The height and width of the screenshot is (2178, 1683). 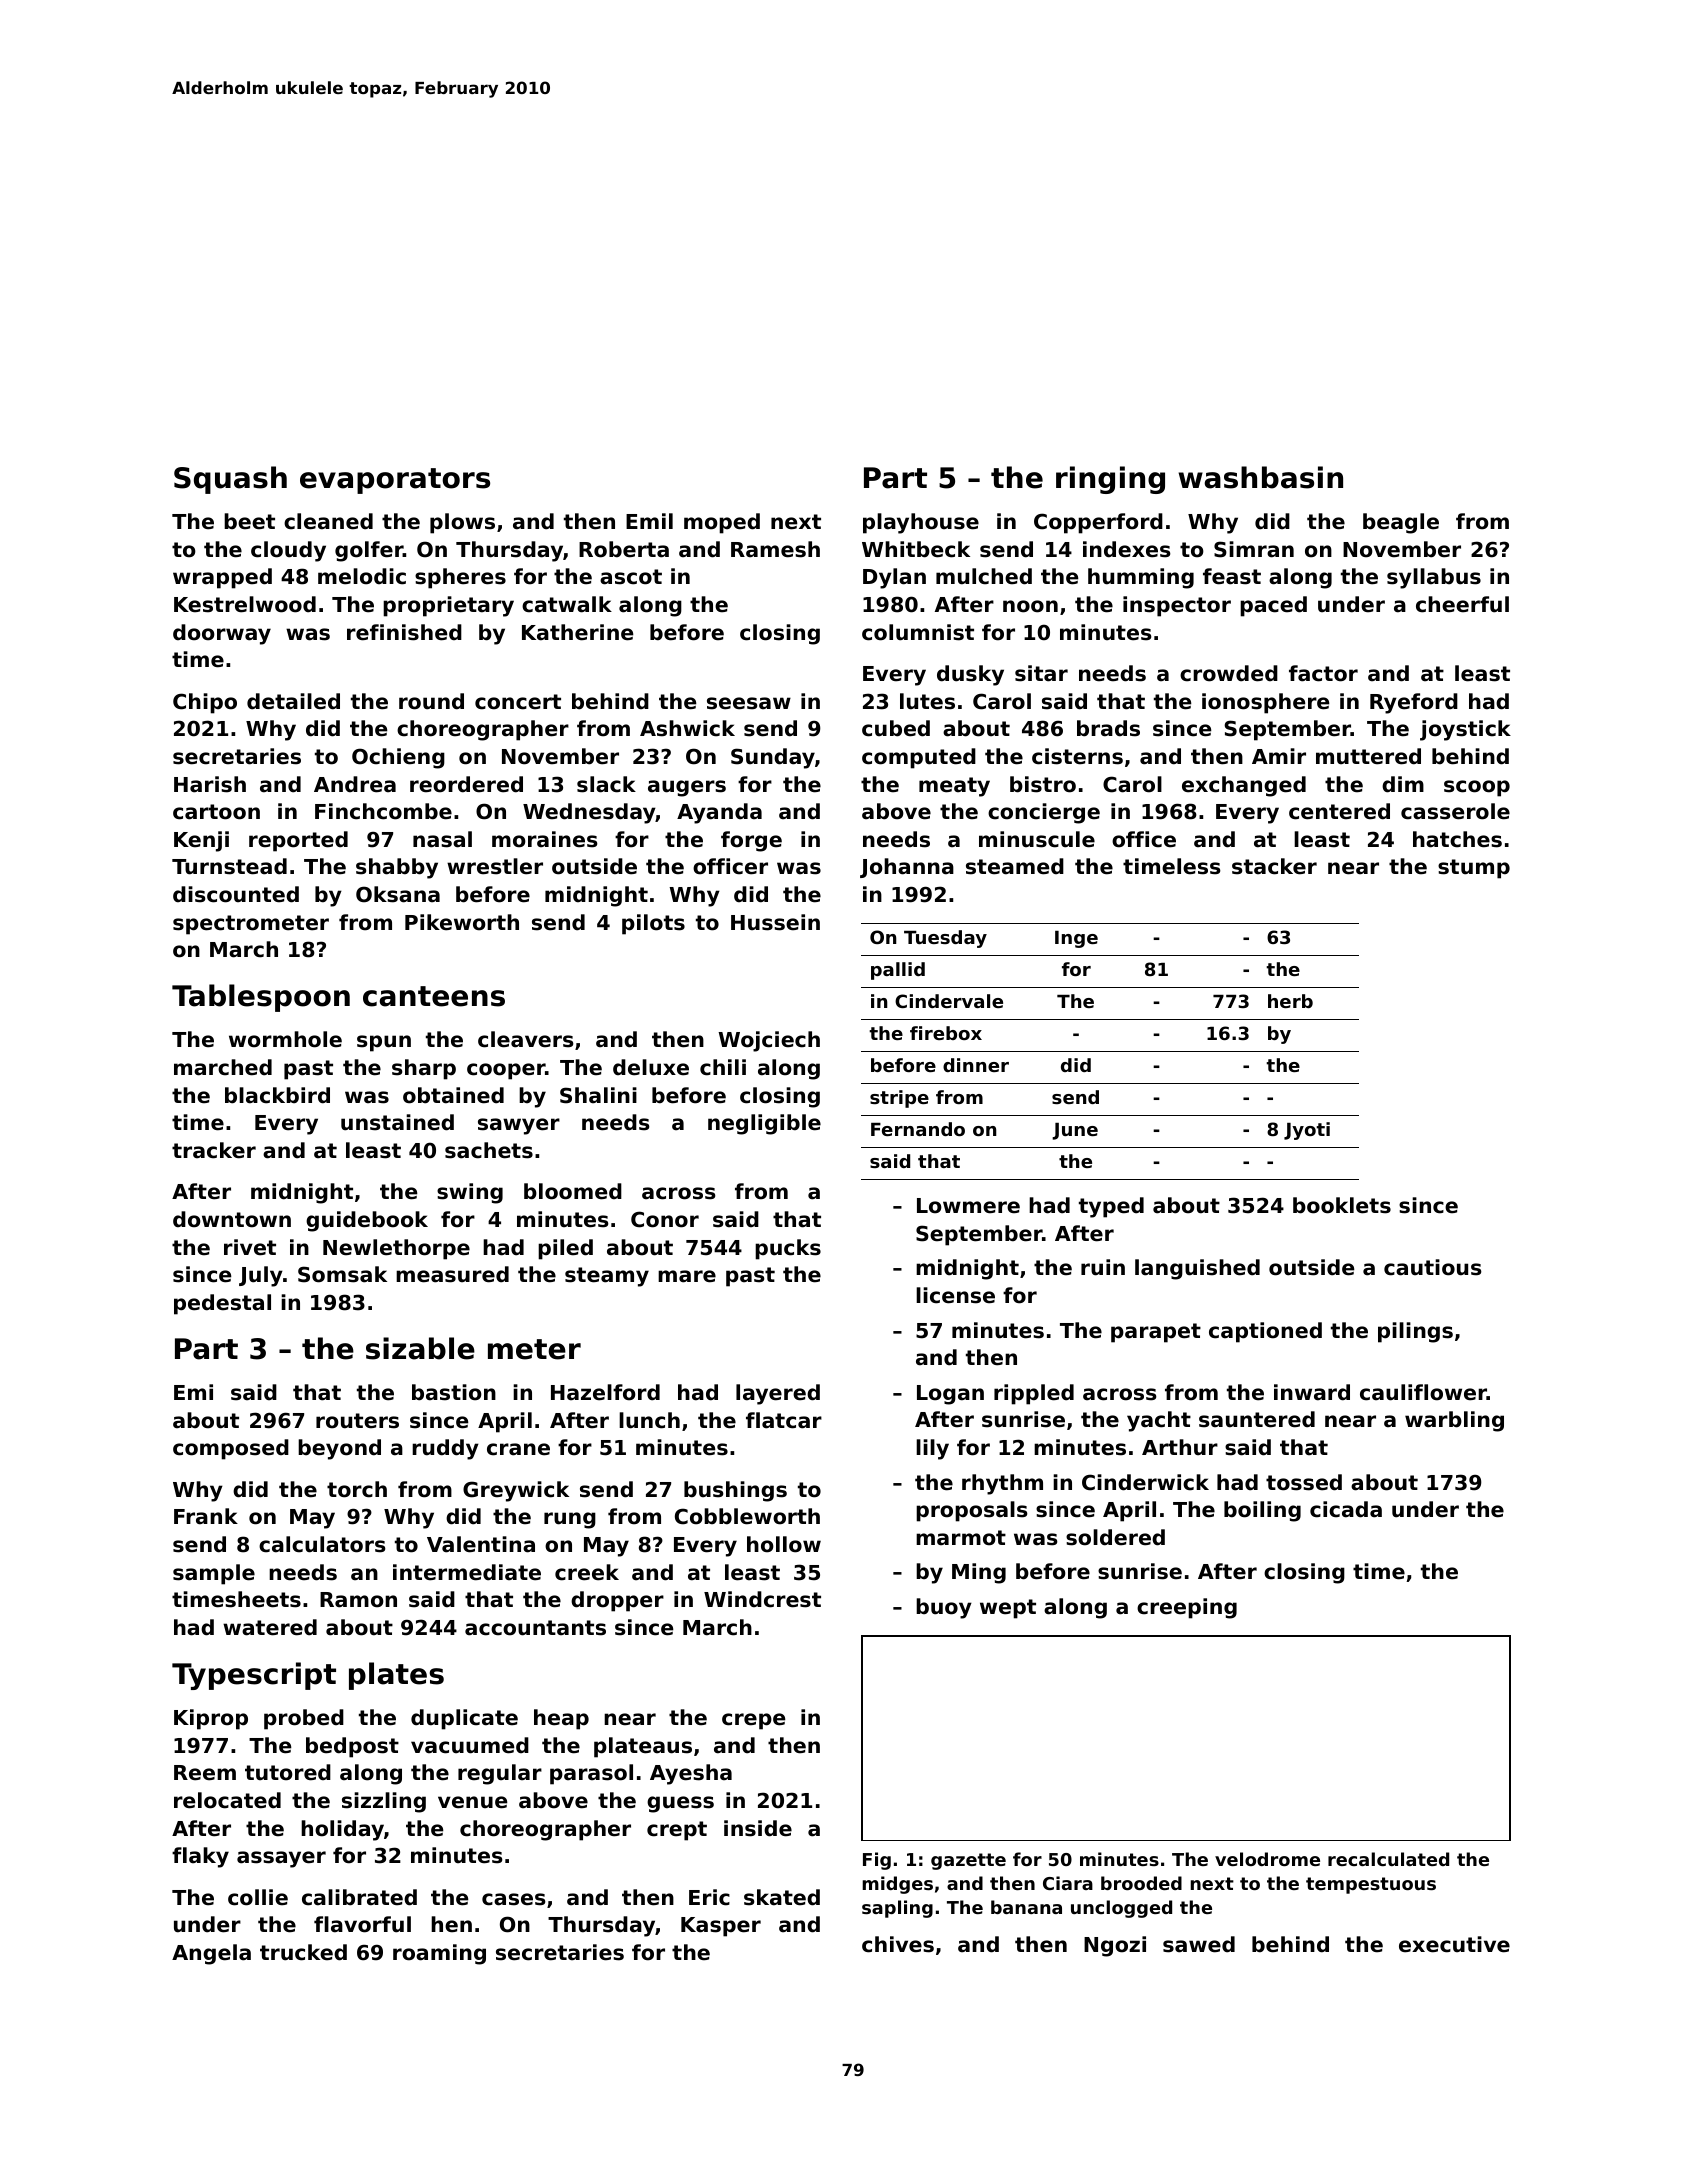 What do you see at coordinates (1015, 866) in the screenshot?
I see `steamed` at bounding box center [1015, 866].
